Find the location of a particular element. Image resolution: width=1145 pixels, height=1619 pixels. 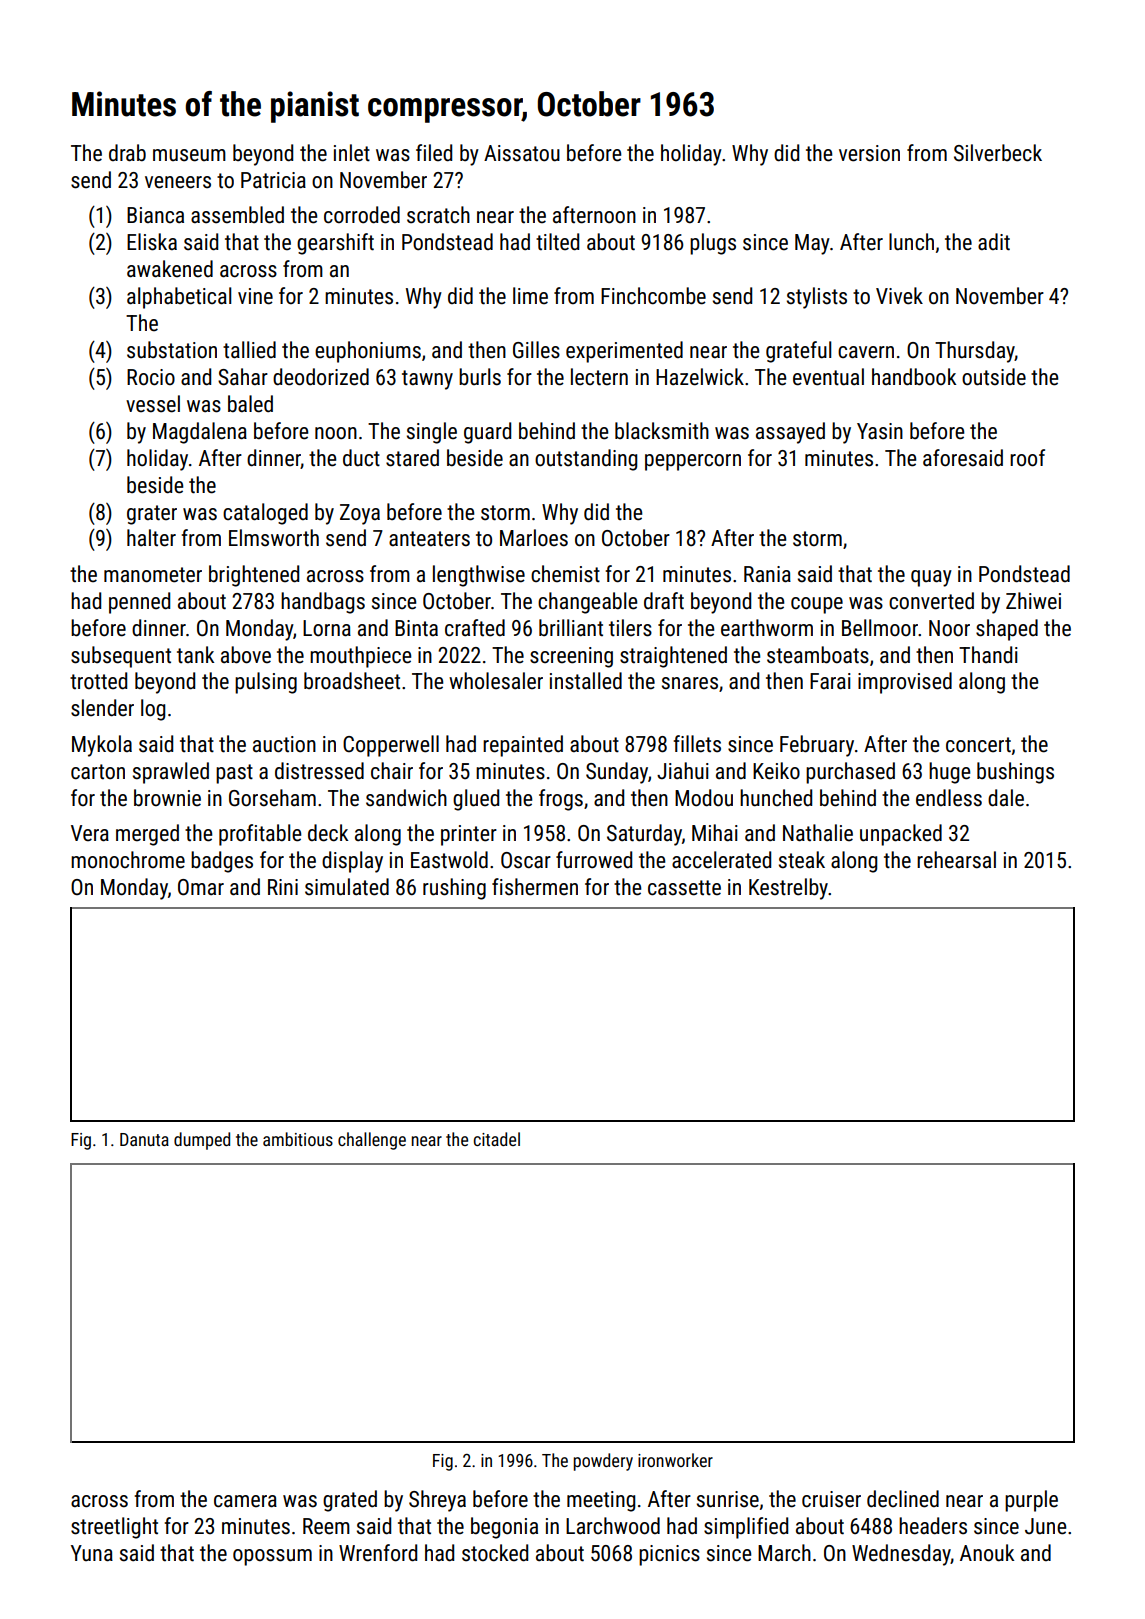

begonia is located at coordinates (504, 1528).
